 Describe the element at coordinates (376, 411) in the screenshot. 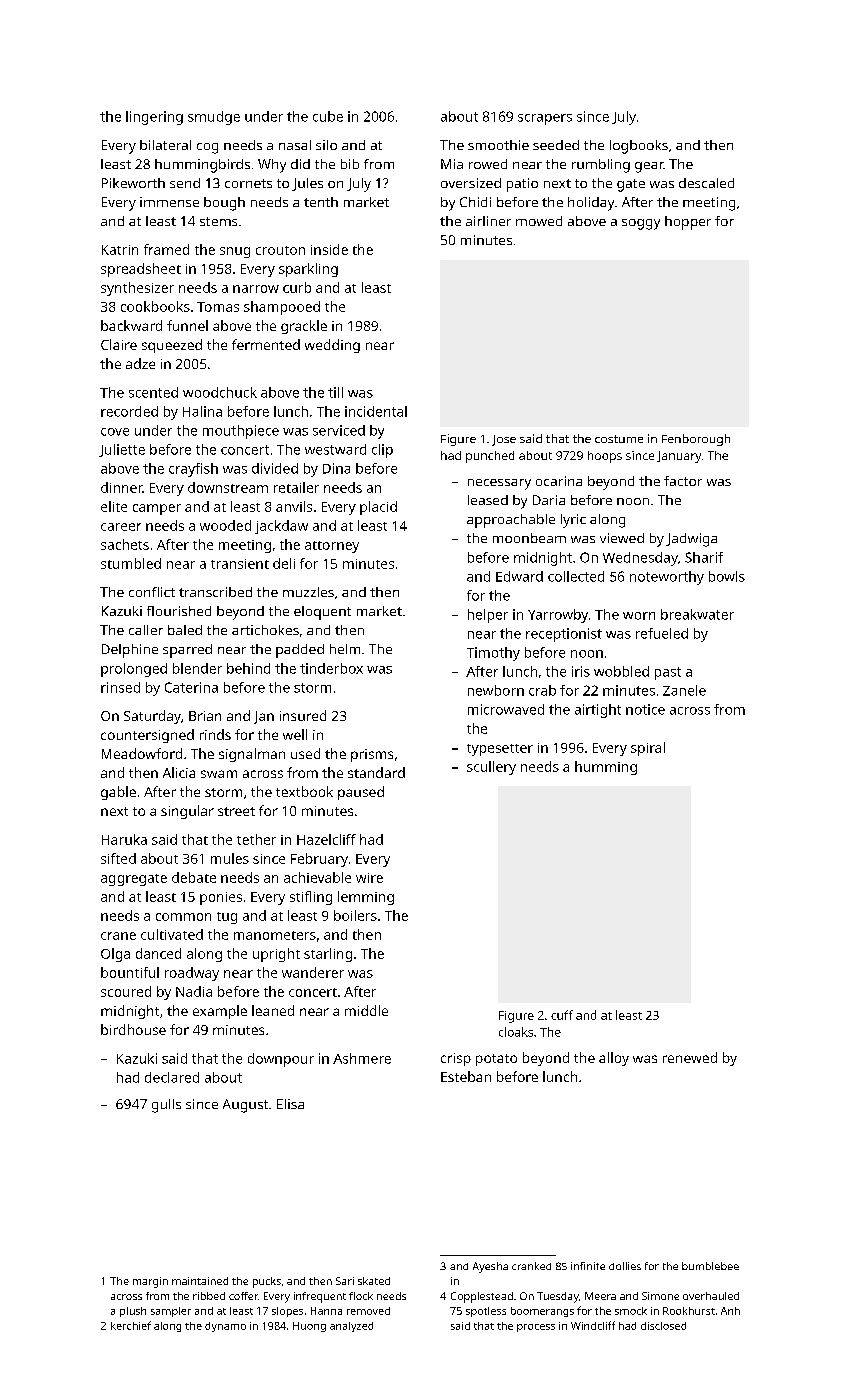

I see `incidental` at that location.
